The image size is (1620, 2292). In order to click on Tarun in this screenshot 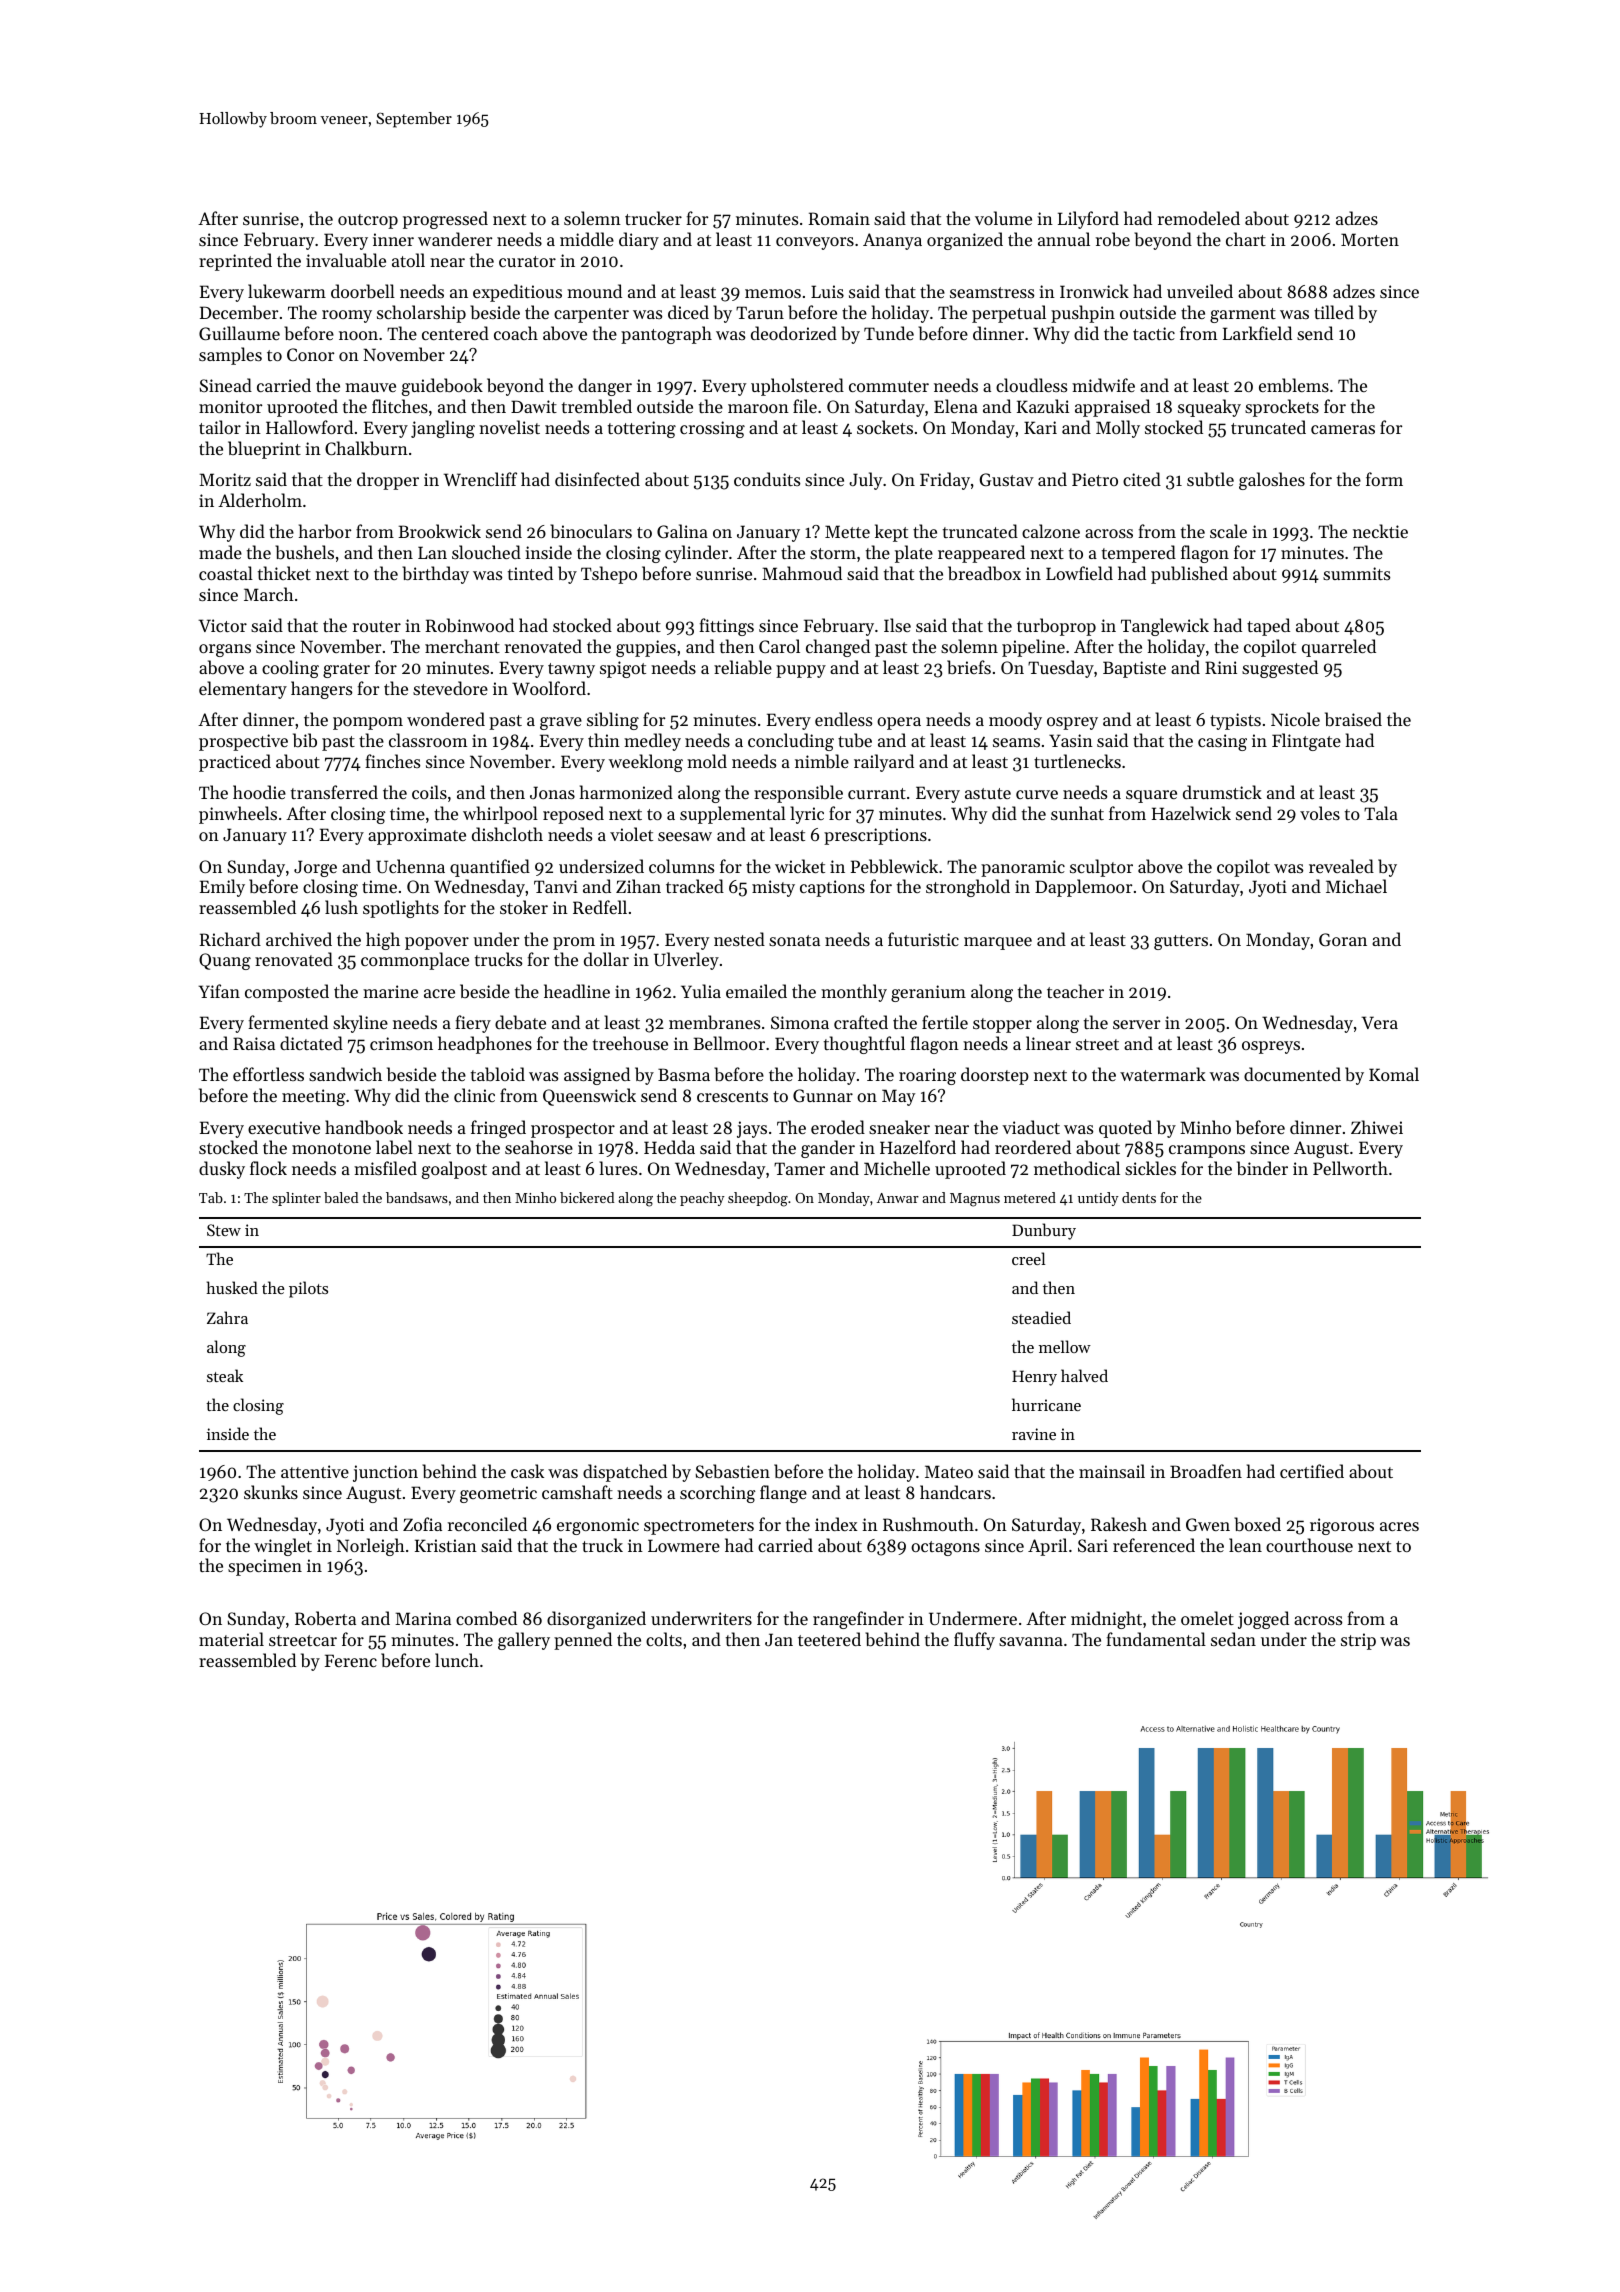, I will do `click(760, 312)`.
